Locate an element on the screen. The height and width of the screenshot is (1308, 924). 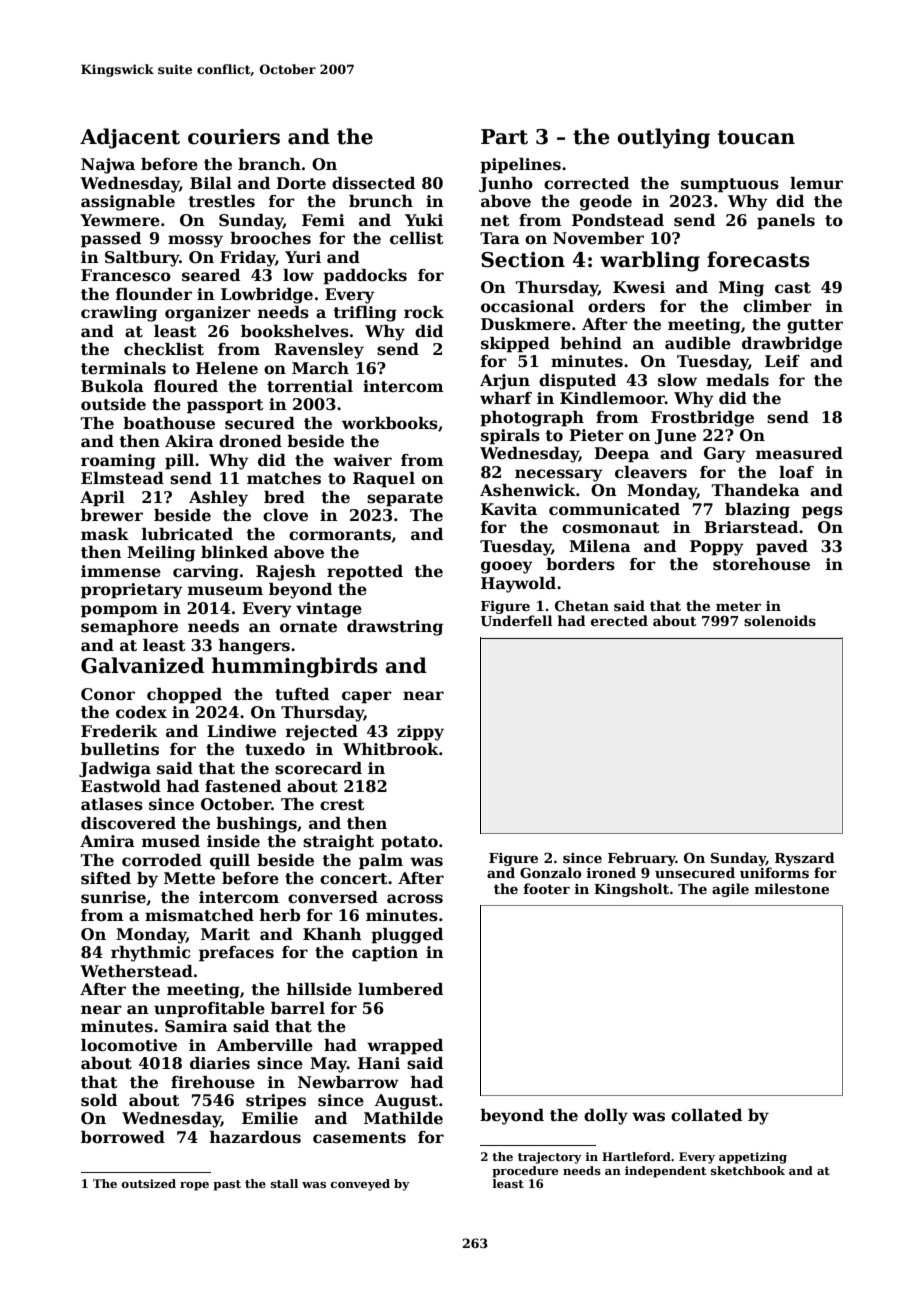
couriers is located at coordinates (234, 137).
